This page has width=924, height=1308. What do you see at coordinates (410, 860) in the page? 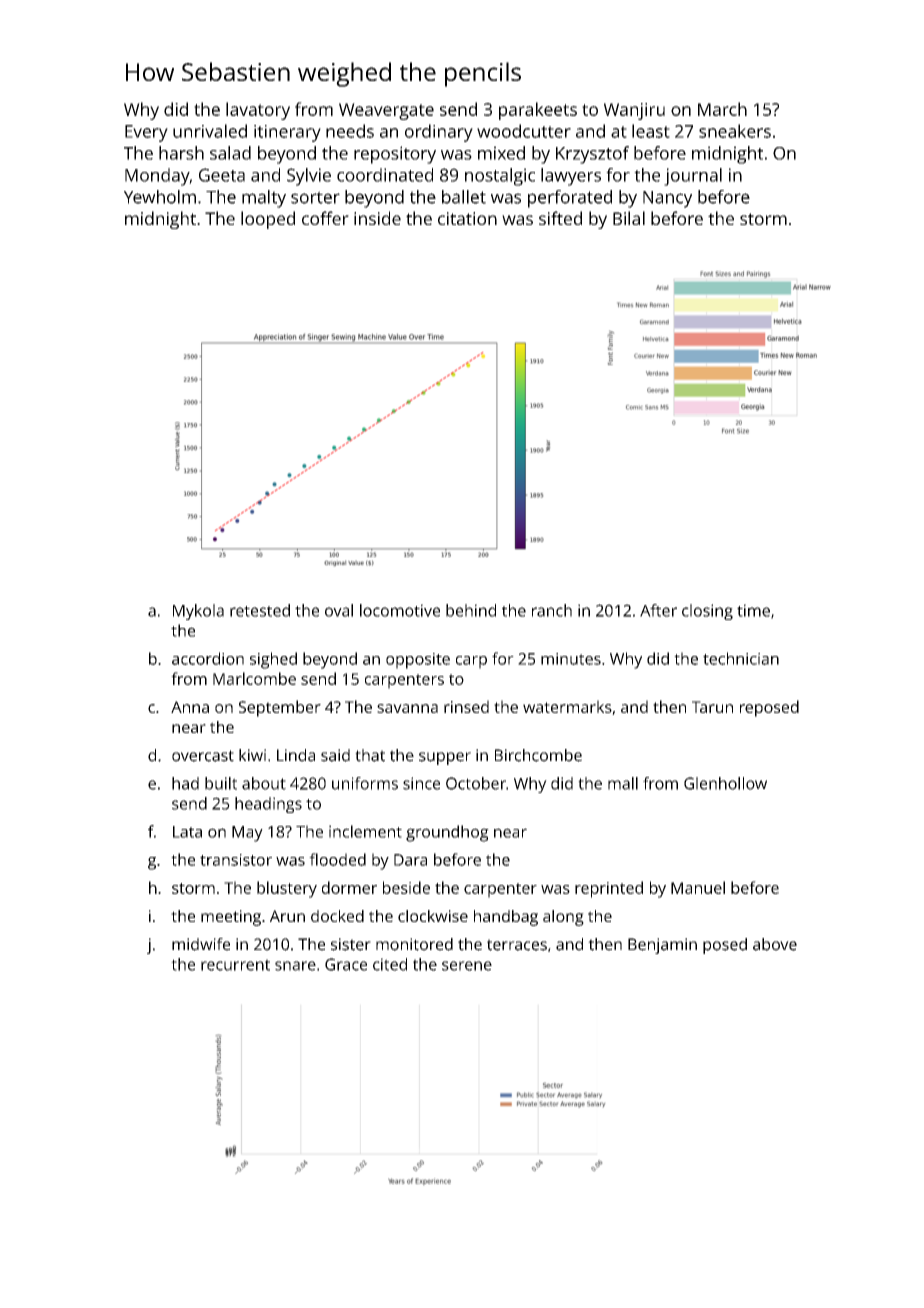
I see `Dara` at bounding box center [410, 860].
